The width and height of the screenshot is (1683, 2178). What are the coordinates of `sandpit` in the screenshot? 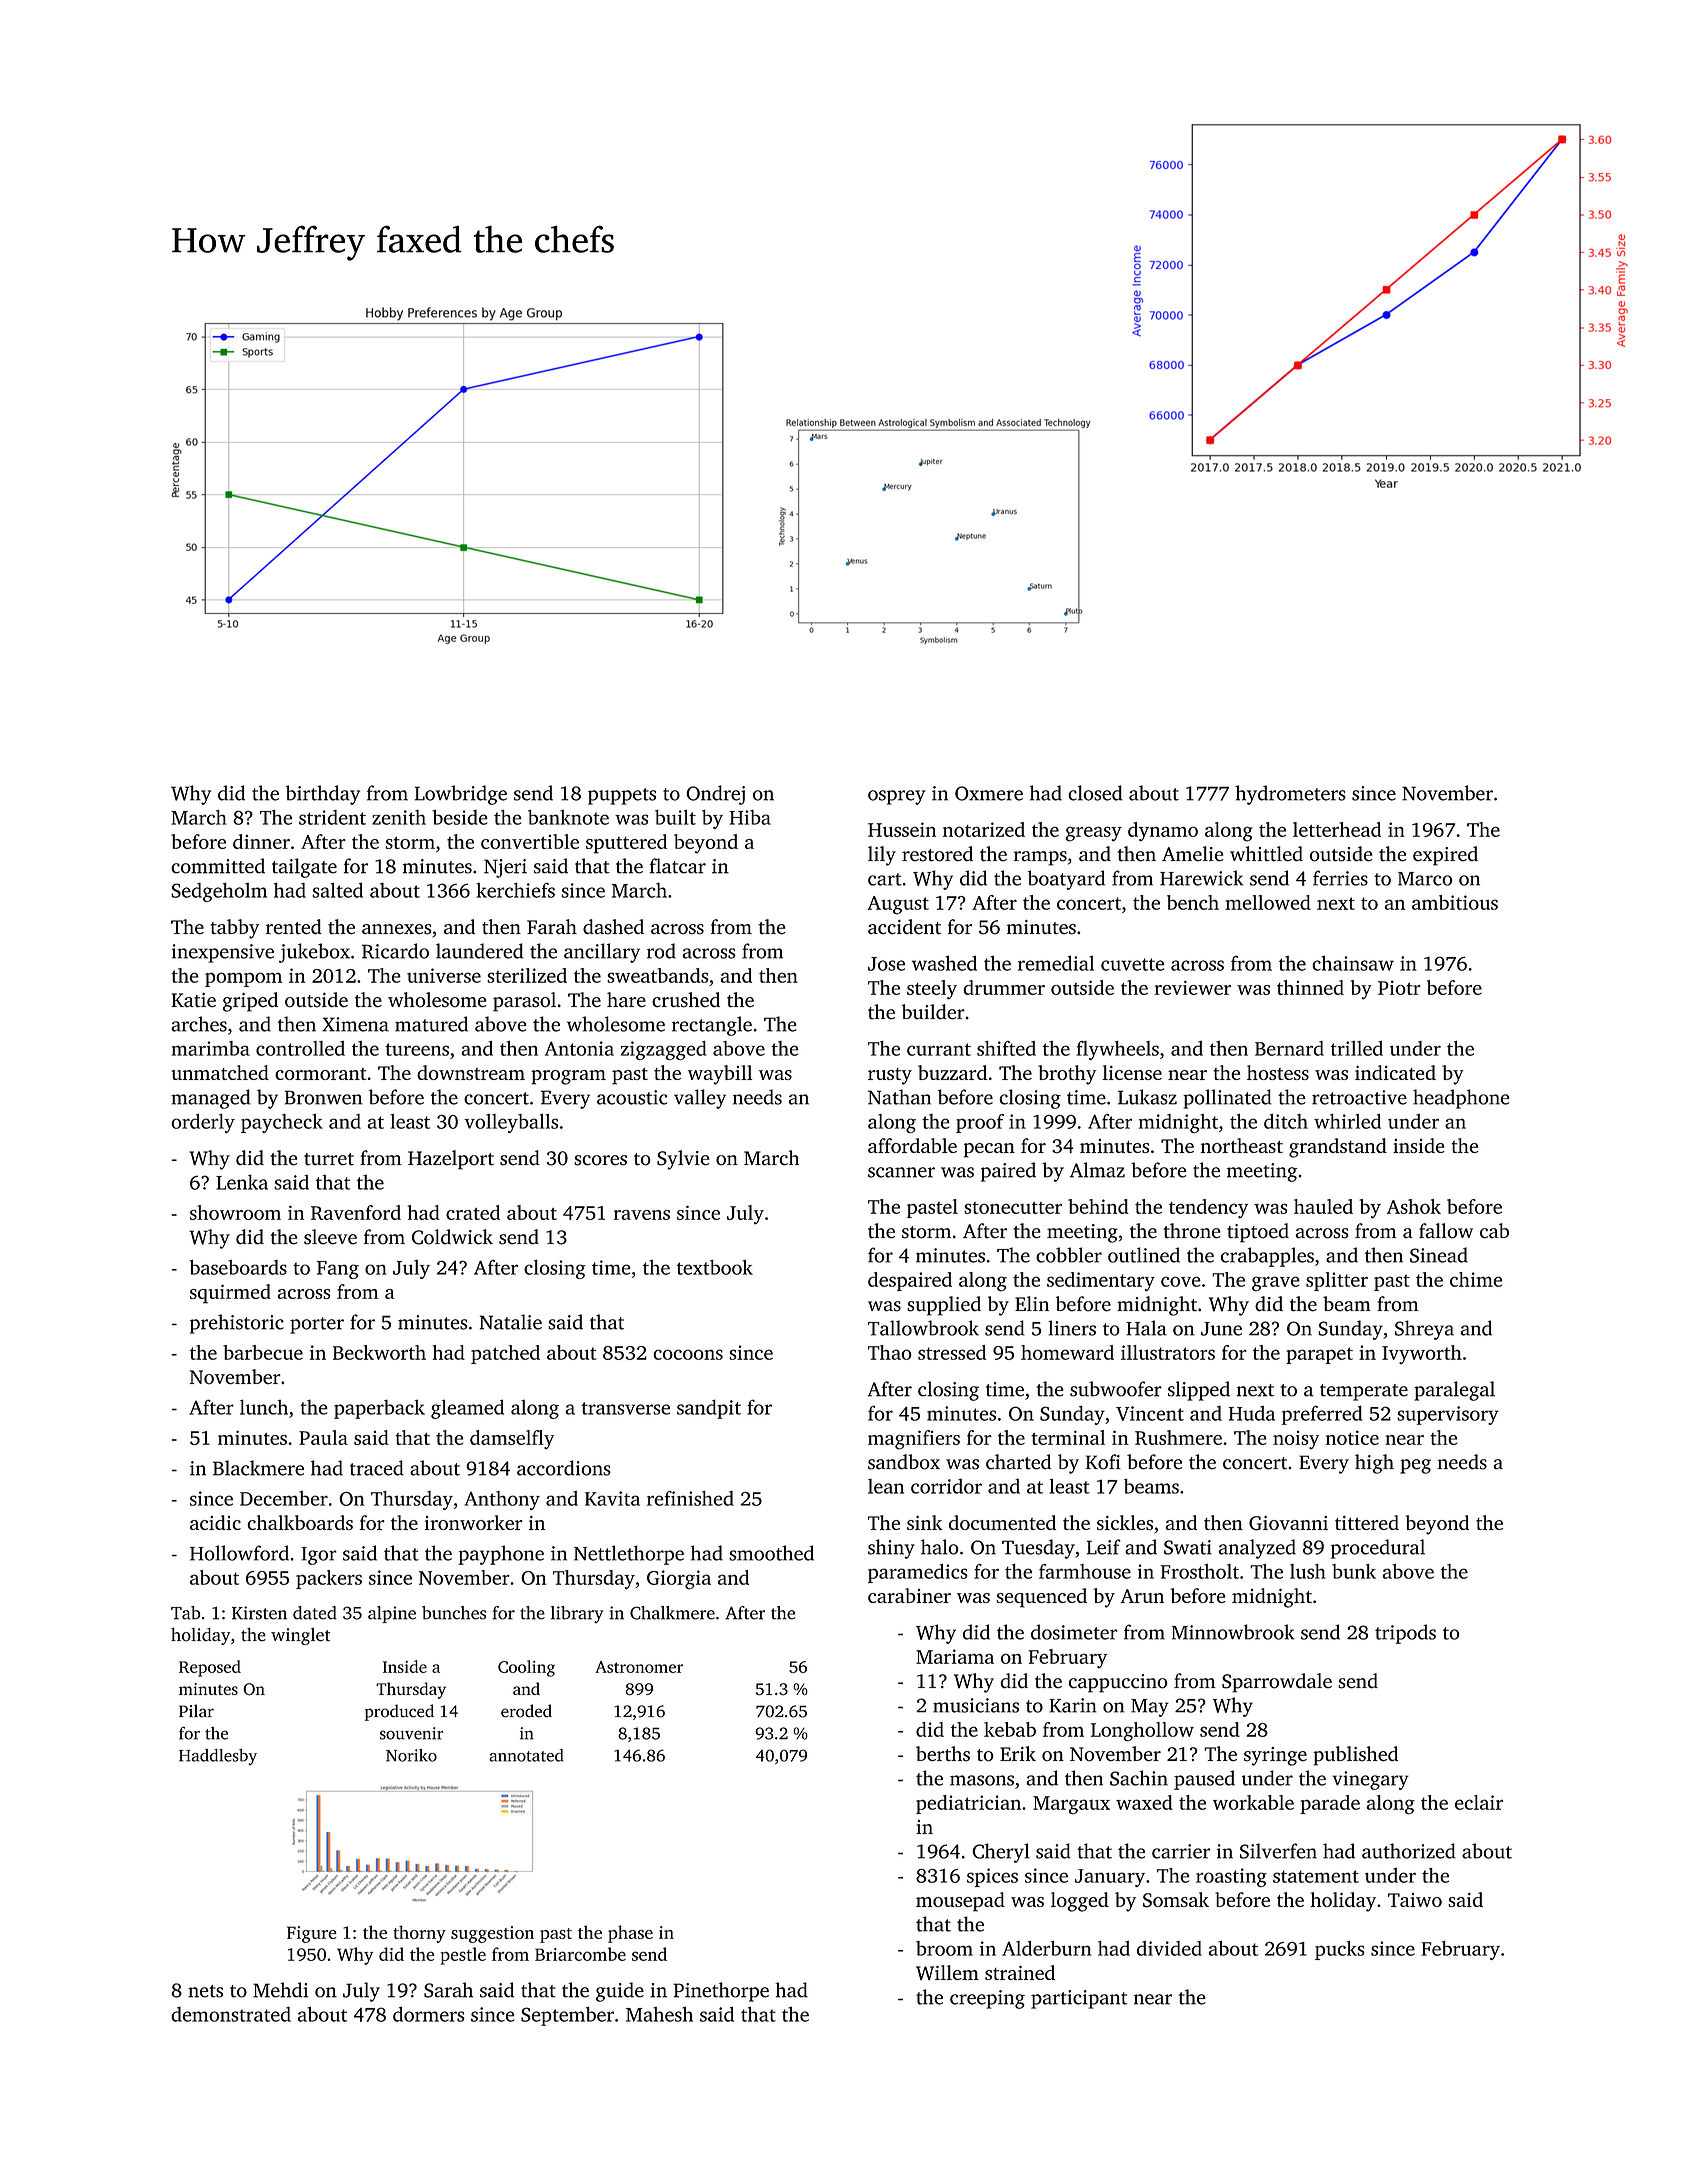 It's located at (709, 1409).
